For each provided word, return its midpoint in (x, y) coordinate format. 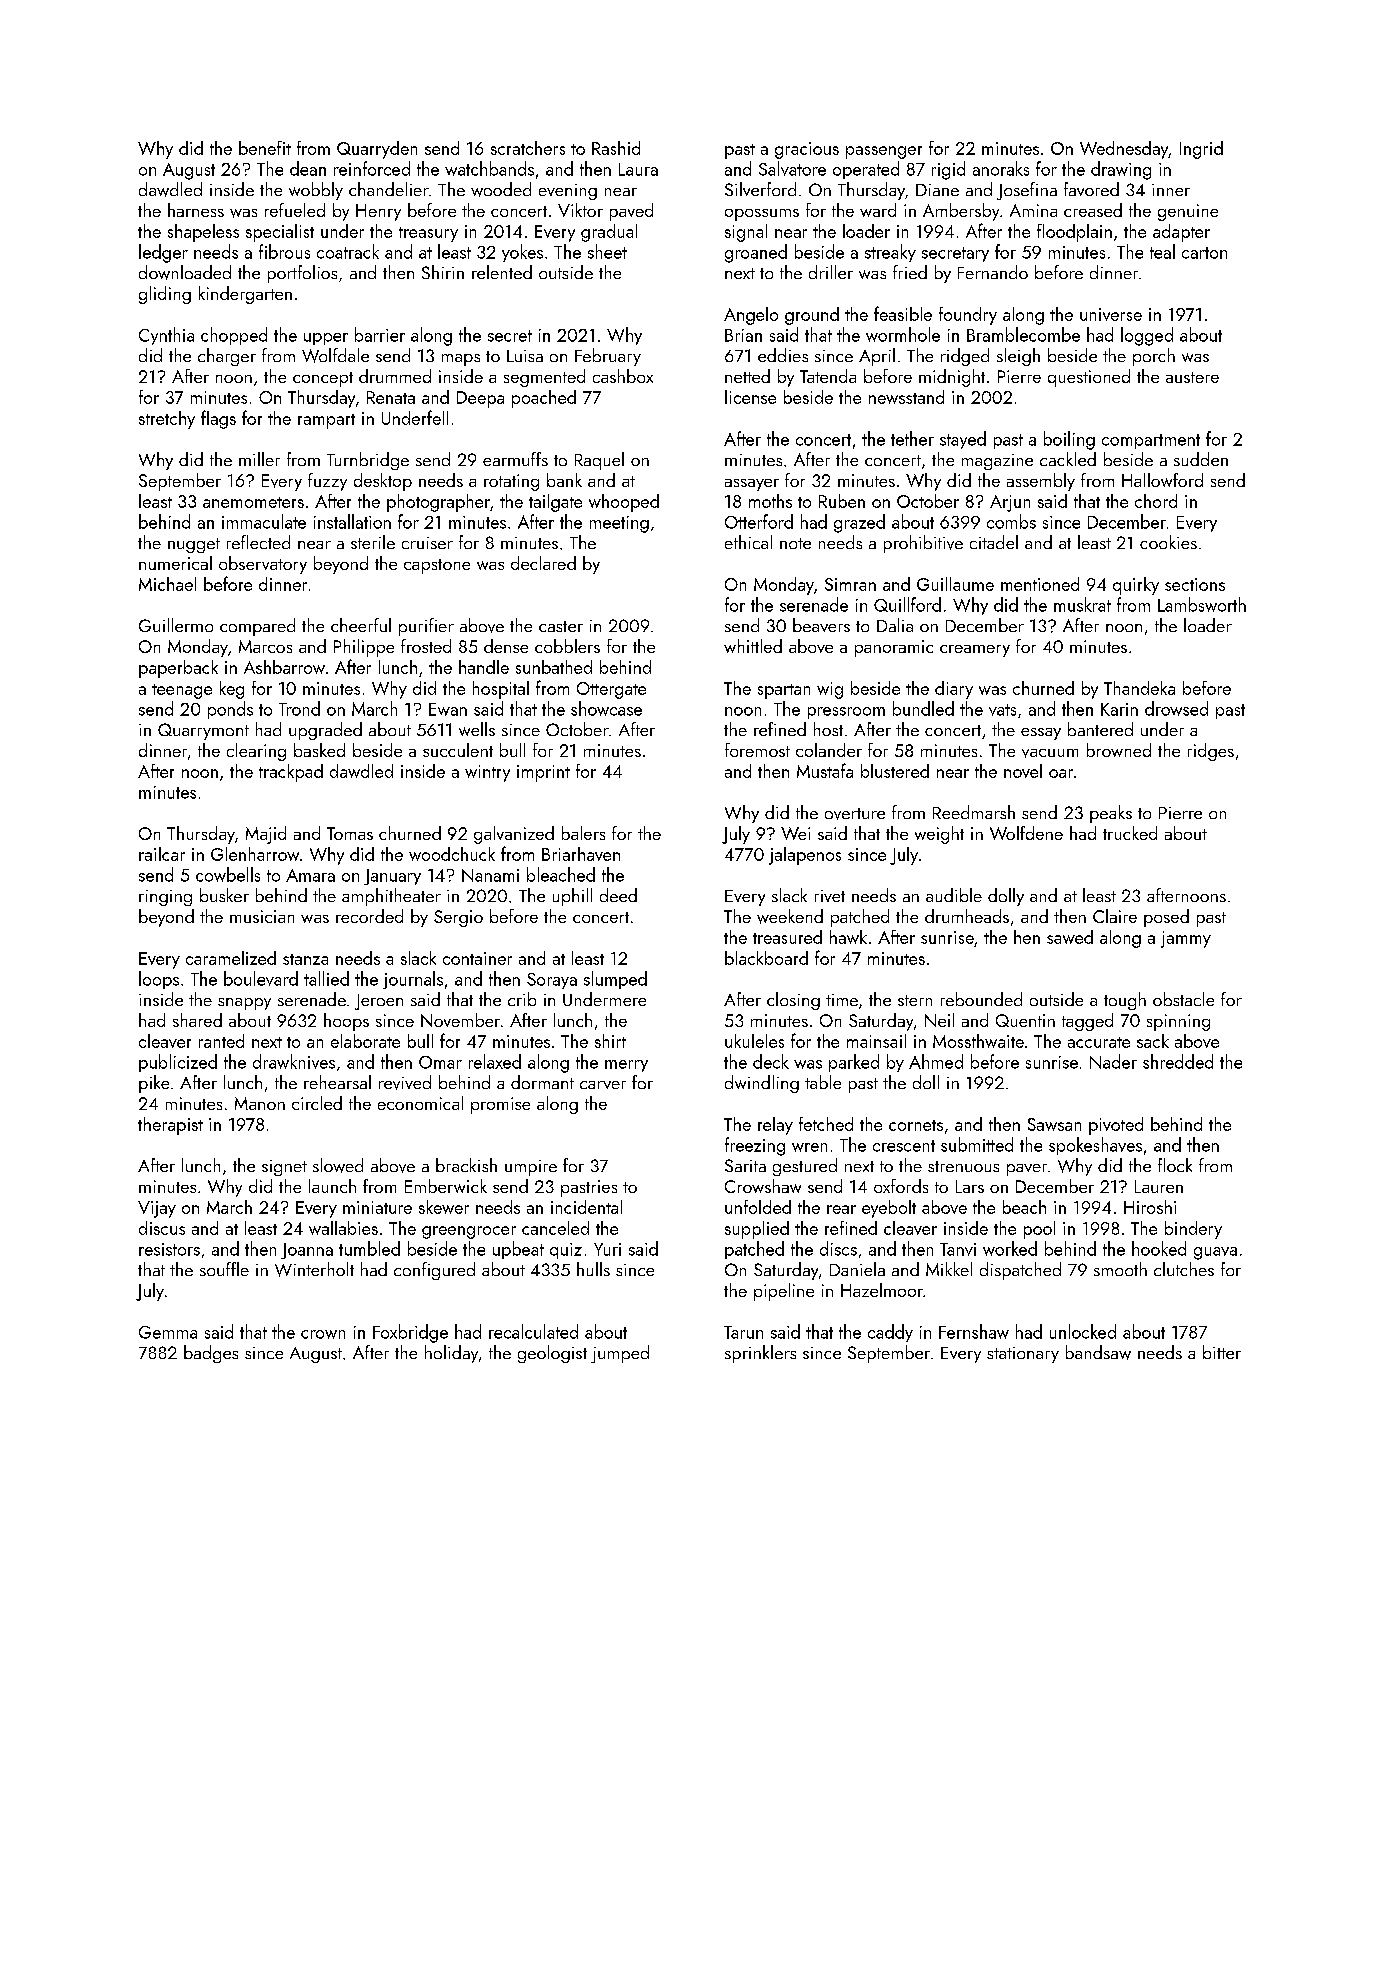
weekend (790, 916)
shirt (610, 1041)
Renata (391, 397)
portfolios (302, 274)
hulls (593, 1269)
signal (746, 233)
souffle (224, 1269)
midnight (952, 378)
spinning (1178, 1022)
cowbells (228, 874)
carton (1204, 253)
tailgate (555, 503)
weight (939, 835)
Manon (260, 1103)
